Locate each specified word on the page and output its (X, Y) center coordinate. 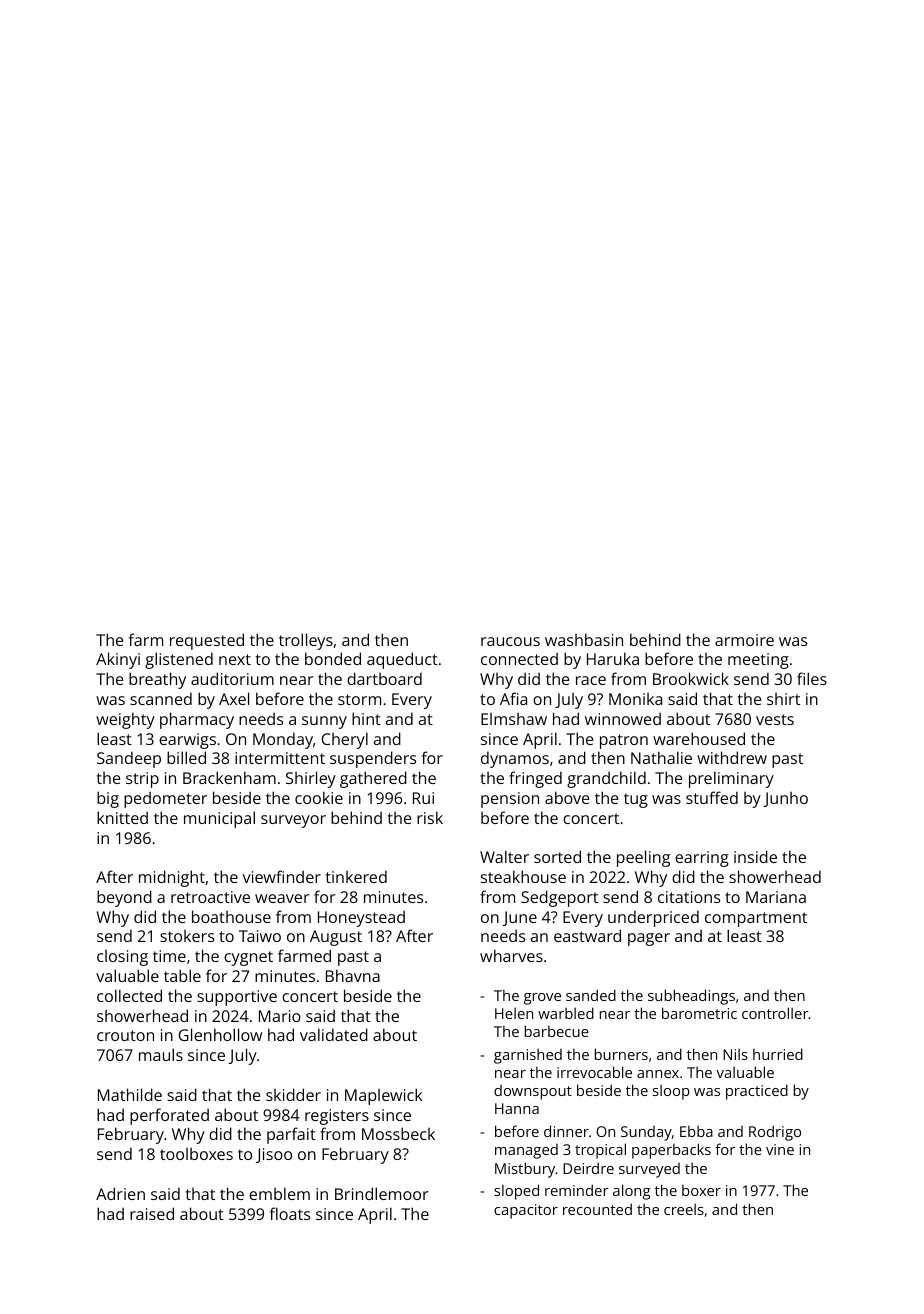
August (336, 938)
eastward (587, 935)
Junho (785, 799)
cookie (319, 797)
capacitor (526, 1211)
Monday (283, 740)
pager (649, 939)
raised (152, 1213)
